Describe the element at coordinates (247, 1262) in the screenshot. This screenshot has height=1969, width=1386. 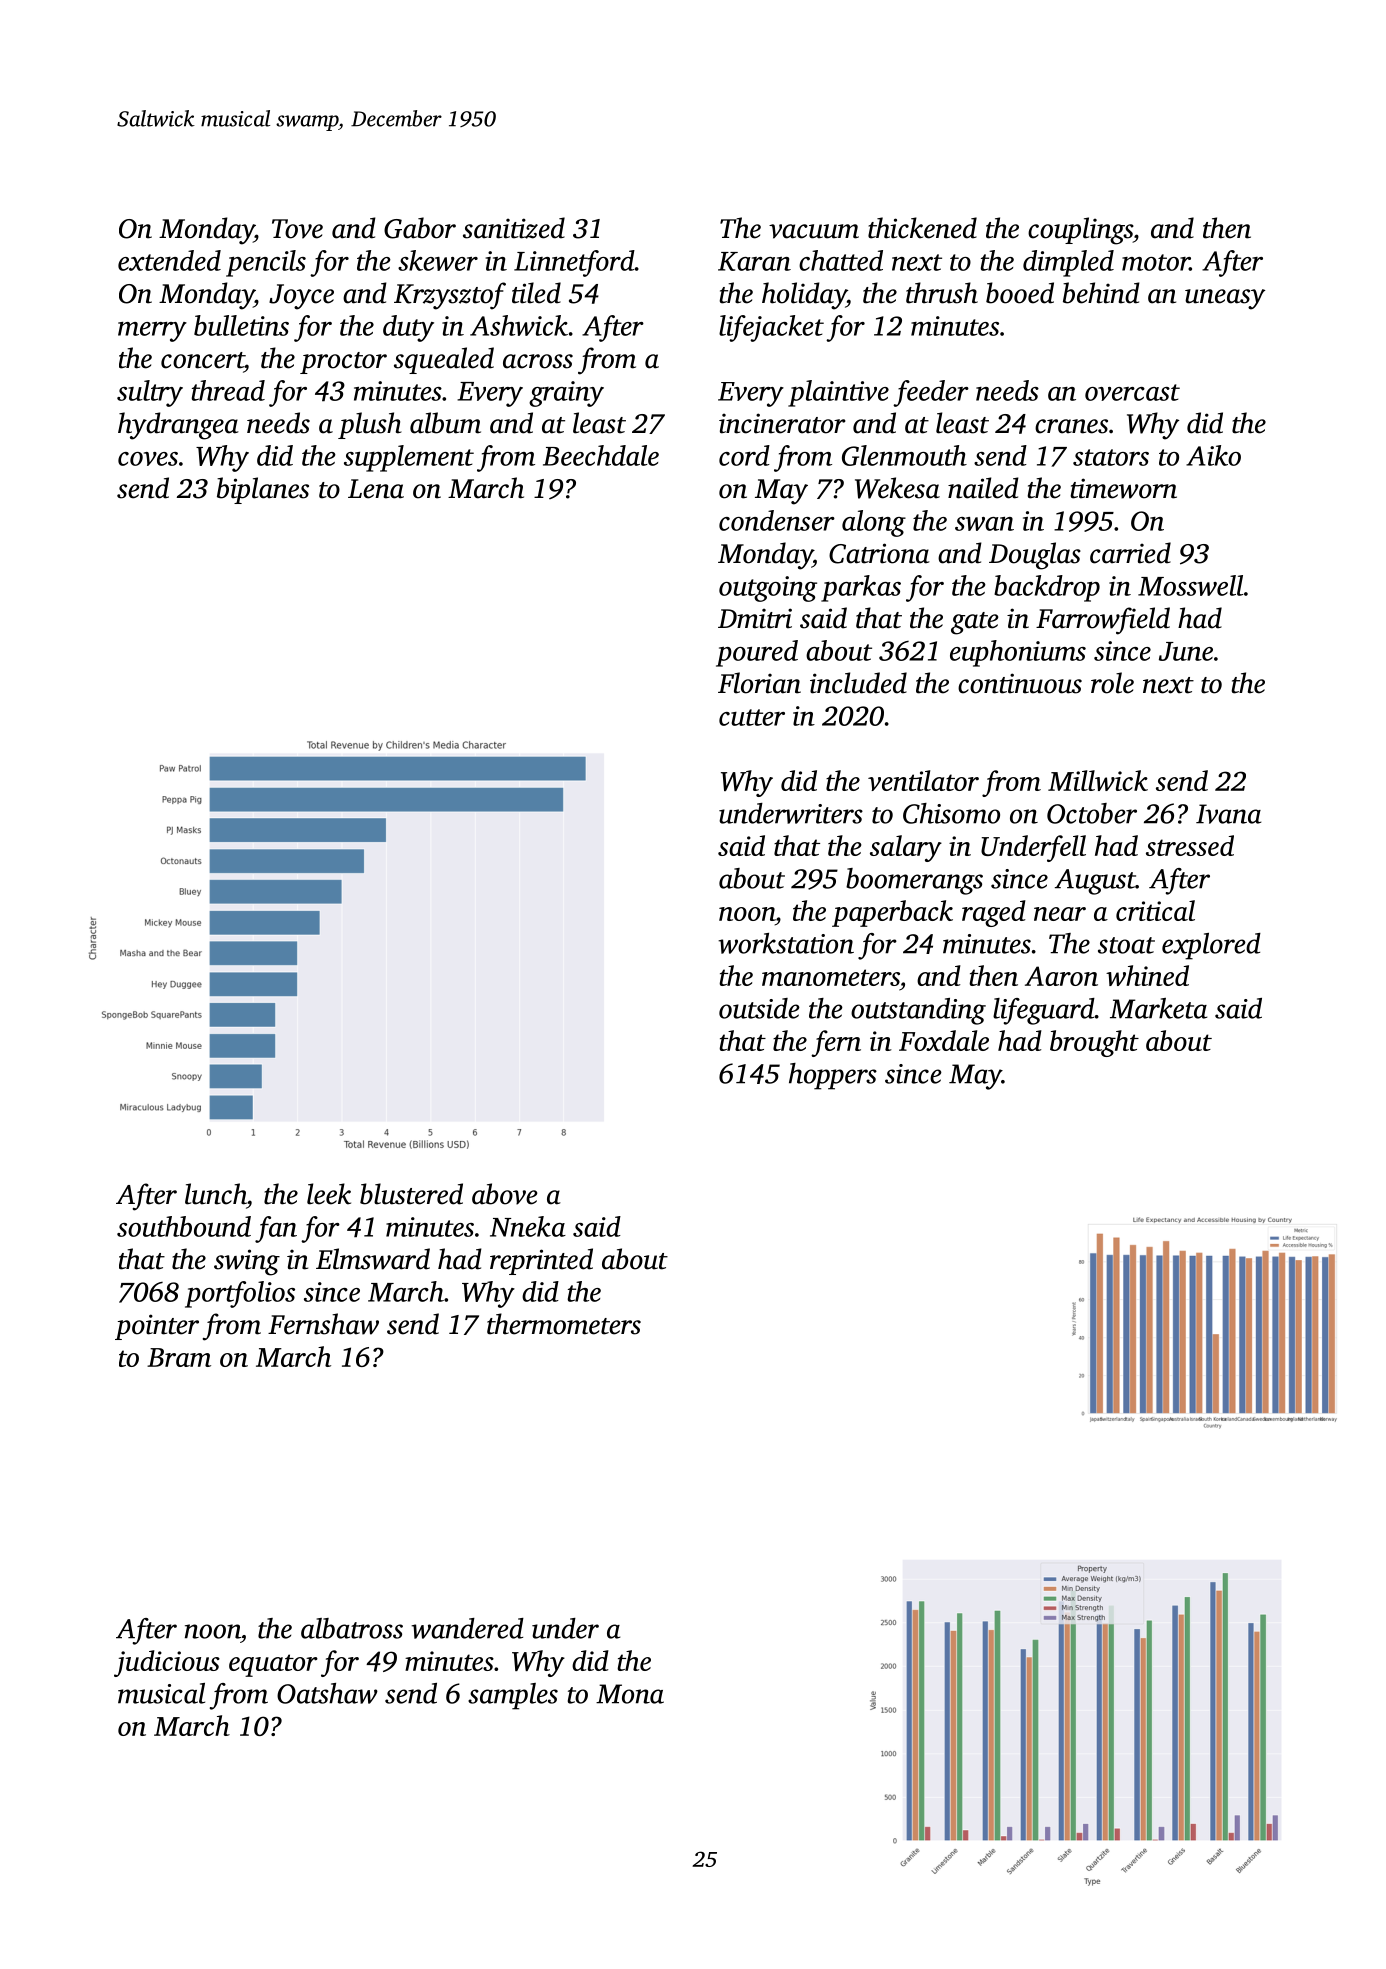
I see `swing` at that location.
